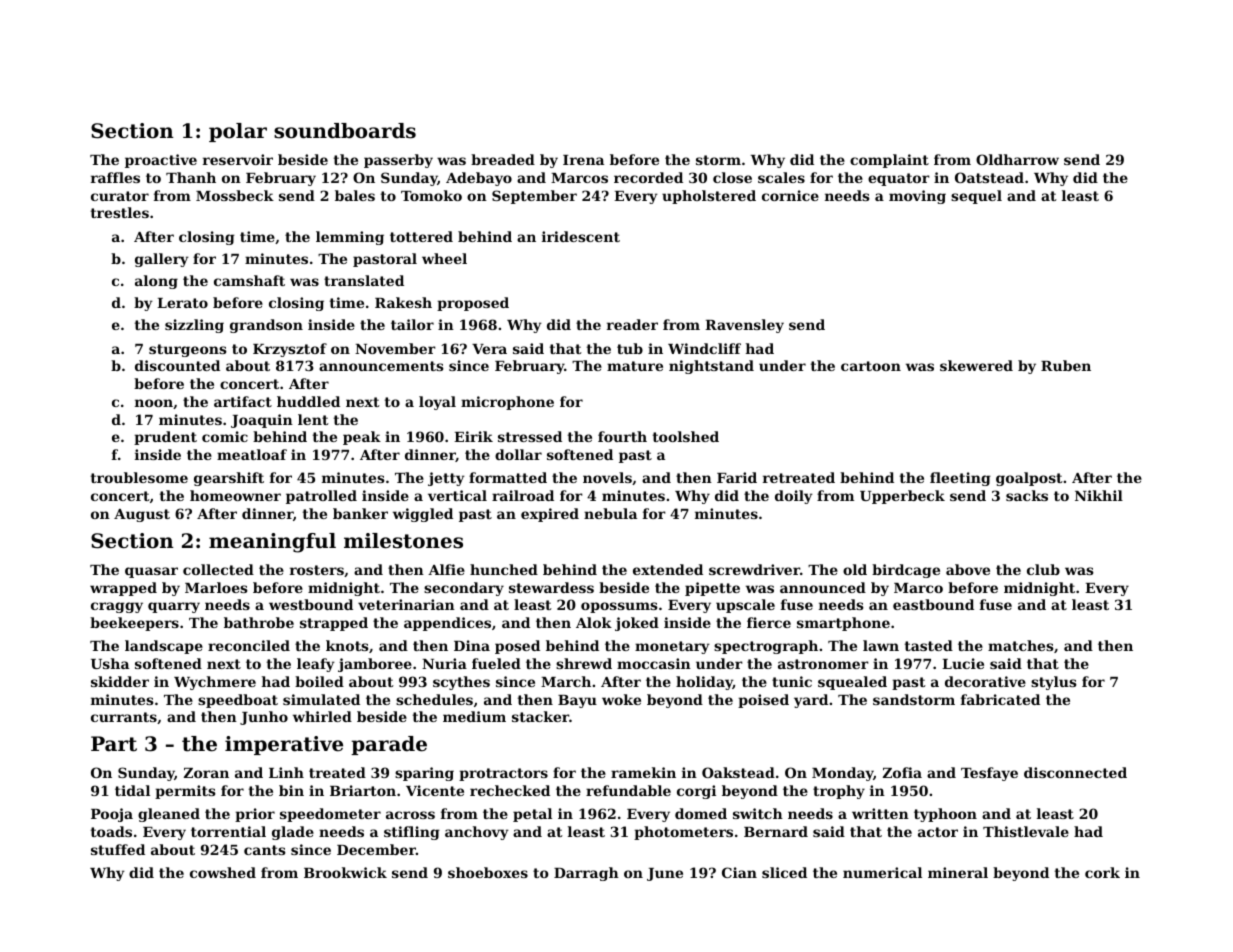 The width and height of the page is (1233, 952). What do you see at coordinates (1054, 683) in the page?
I see `stylus` at bounding box center [1054, 683].
